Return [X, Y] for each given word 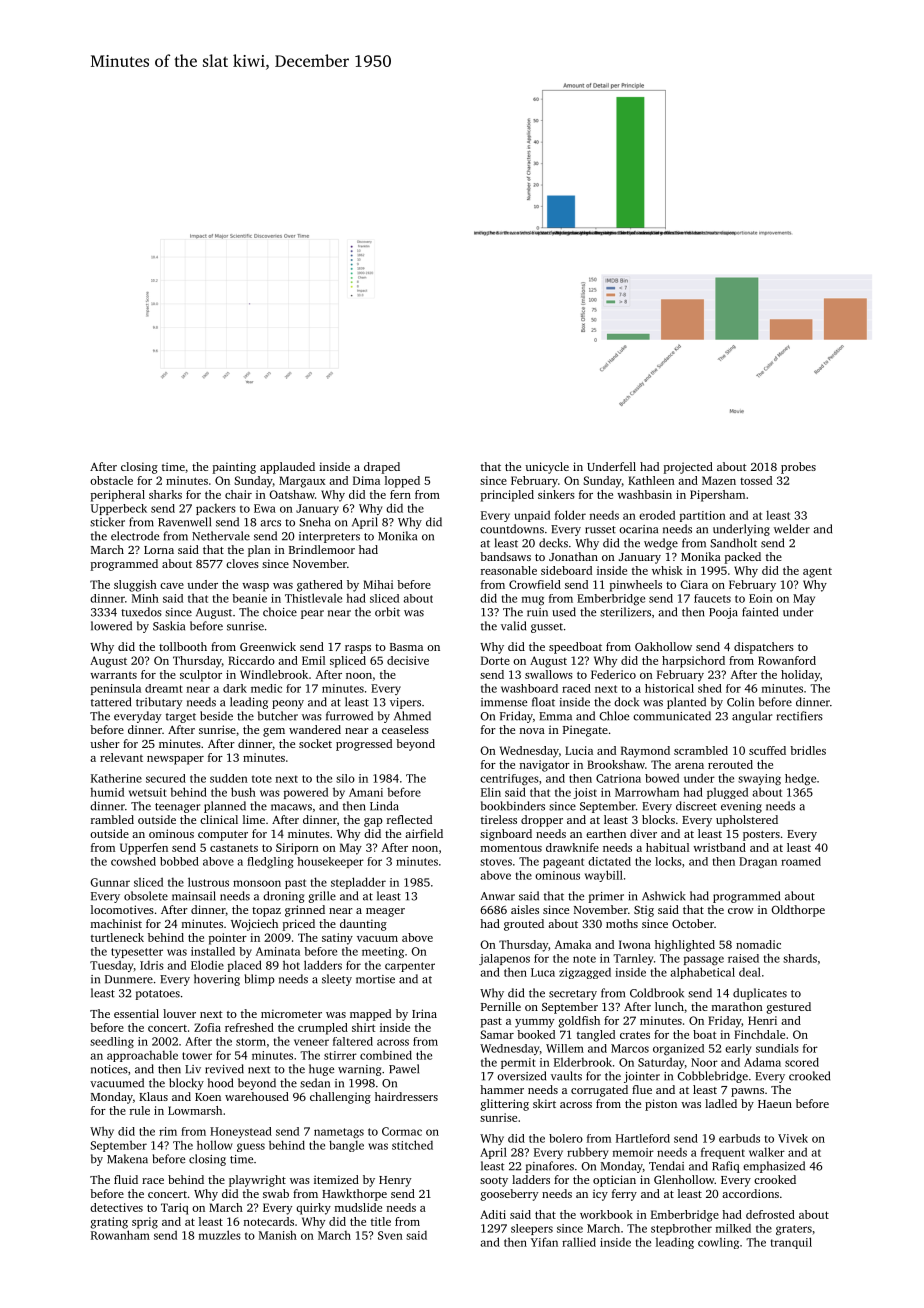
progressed [364, 745]
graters [794, 1230]
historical [669, 688]
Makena [127, 1159]
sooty [494, 1182]
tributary [159, 703]
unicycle [547, 468]
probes [798, 468]
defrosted [770, 1214]
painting [234, 468]
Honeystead [241, 1132]
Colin [740, 702]
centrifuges [509, 779]
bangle [346, 1146]
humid [107, 792]
